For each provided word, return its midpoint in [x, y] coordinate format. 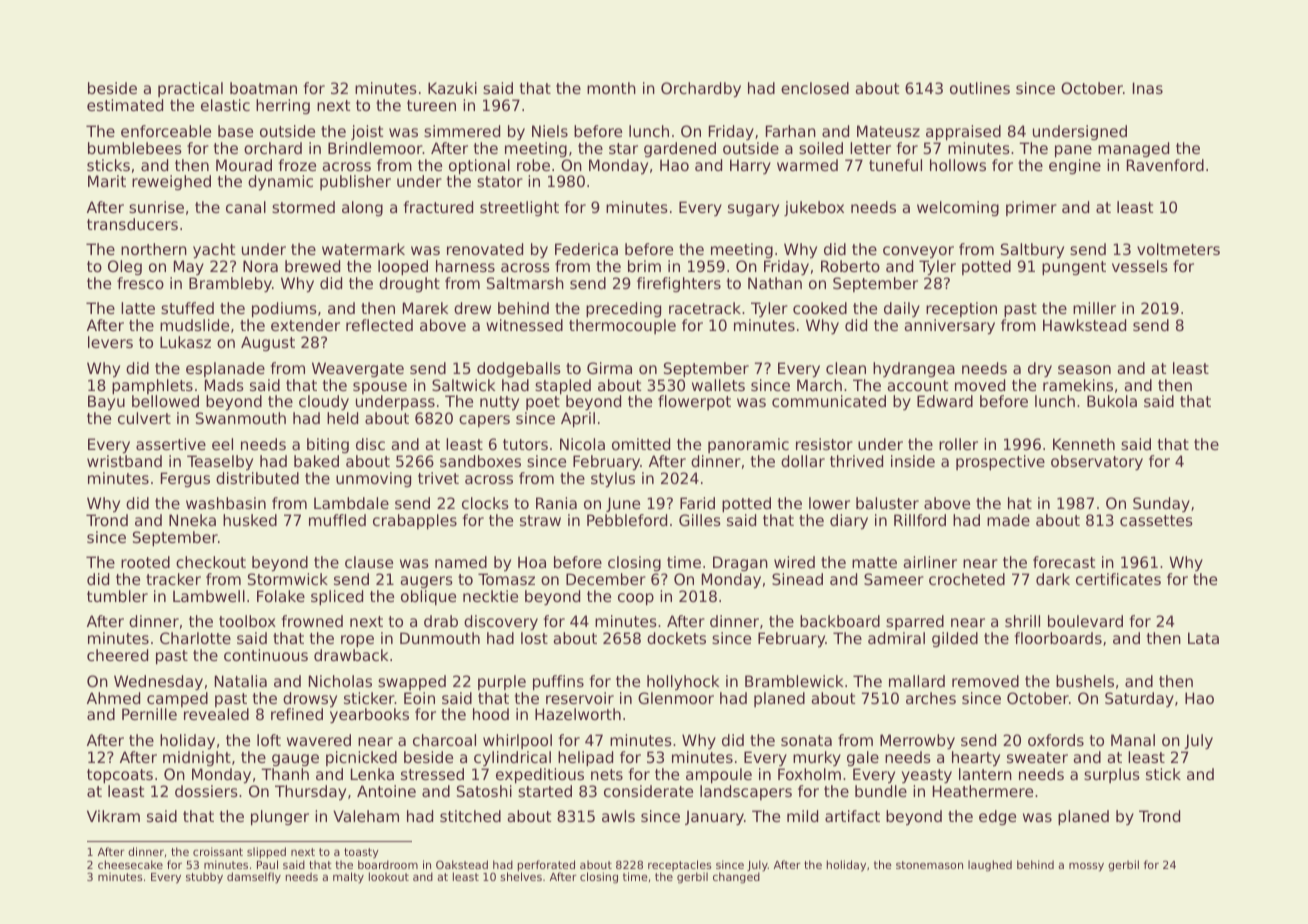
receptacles [679, 865]
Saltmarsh [525, 283]
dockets [676, 638]
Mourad [244, 165]
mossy [1086, 867]
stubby [204, 878]
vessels [1140, 266]
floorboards [1058, 638]
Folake [281, 596]
